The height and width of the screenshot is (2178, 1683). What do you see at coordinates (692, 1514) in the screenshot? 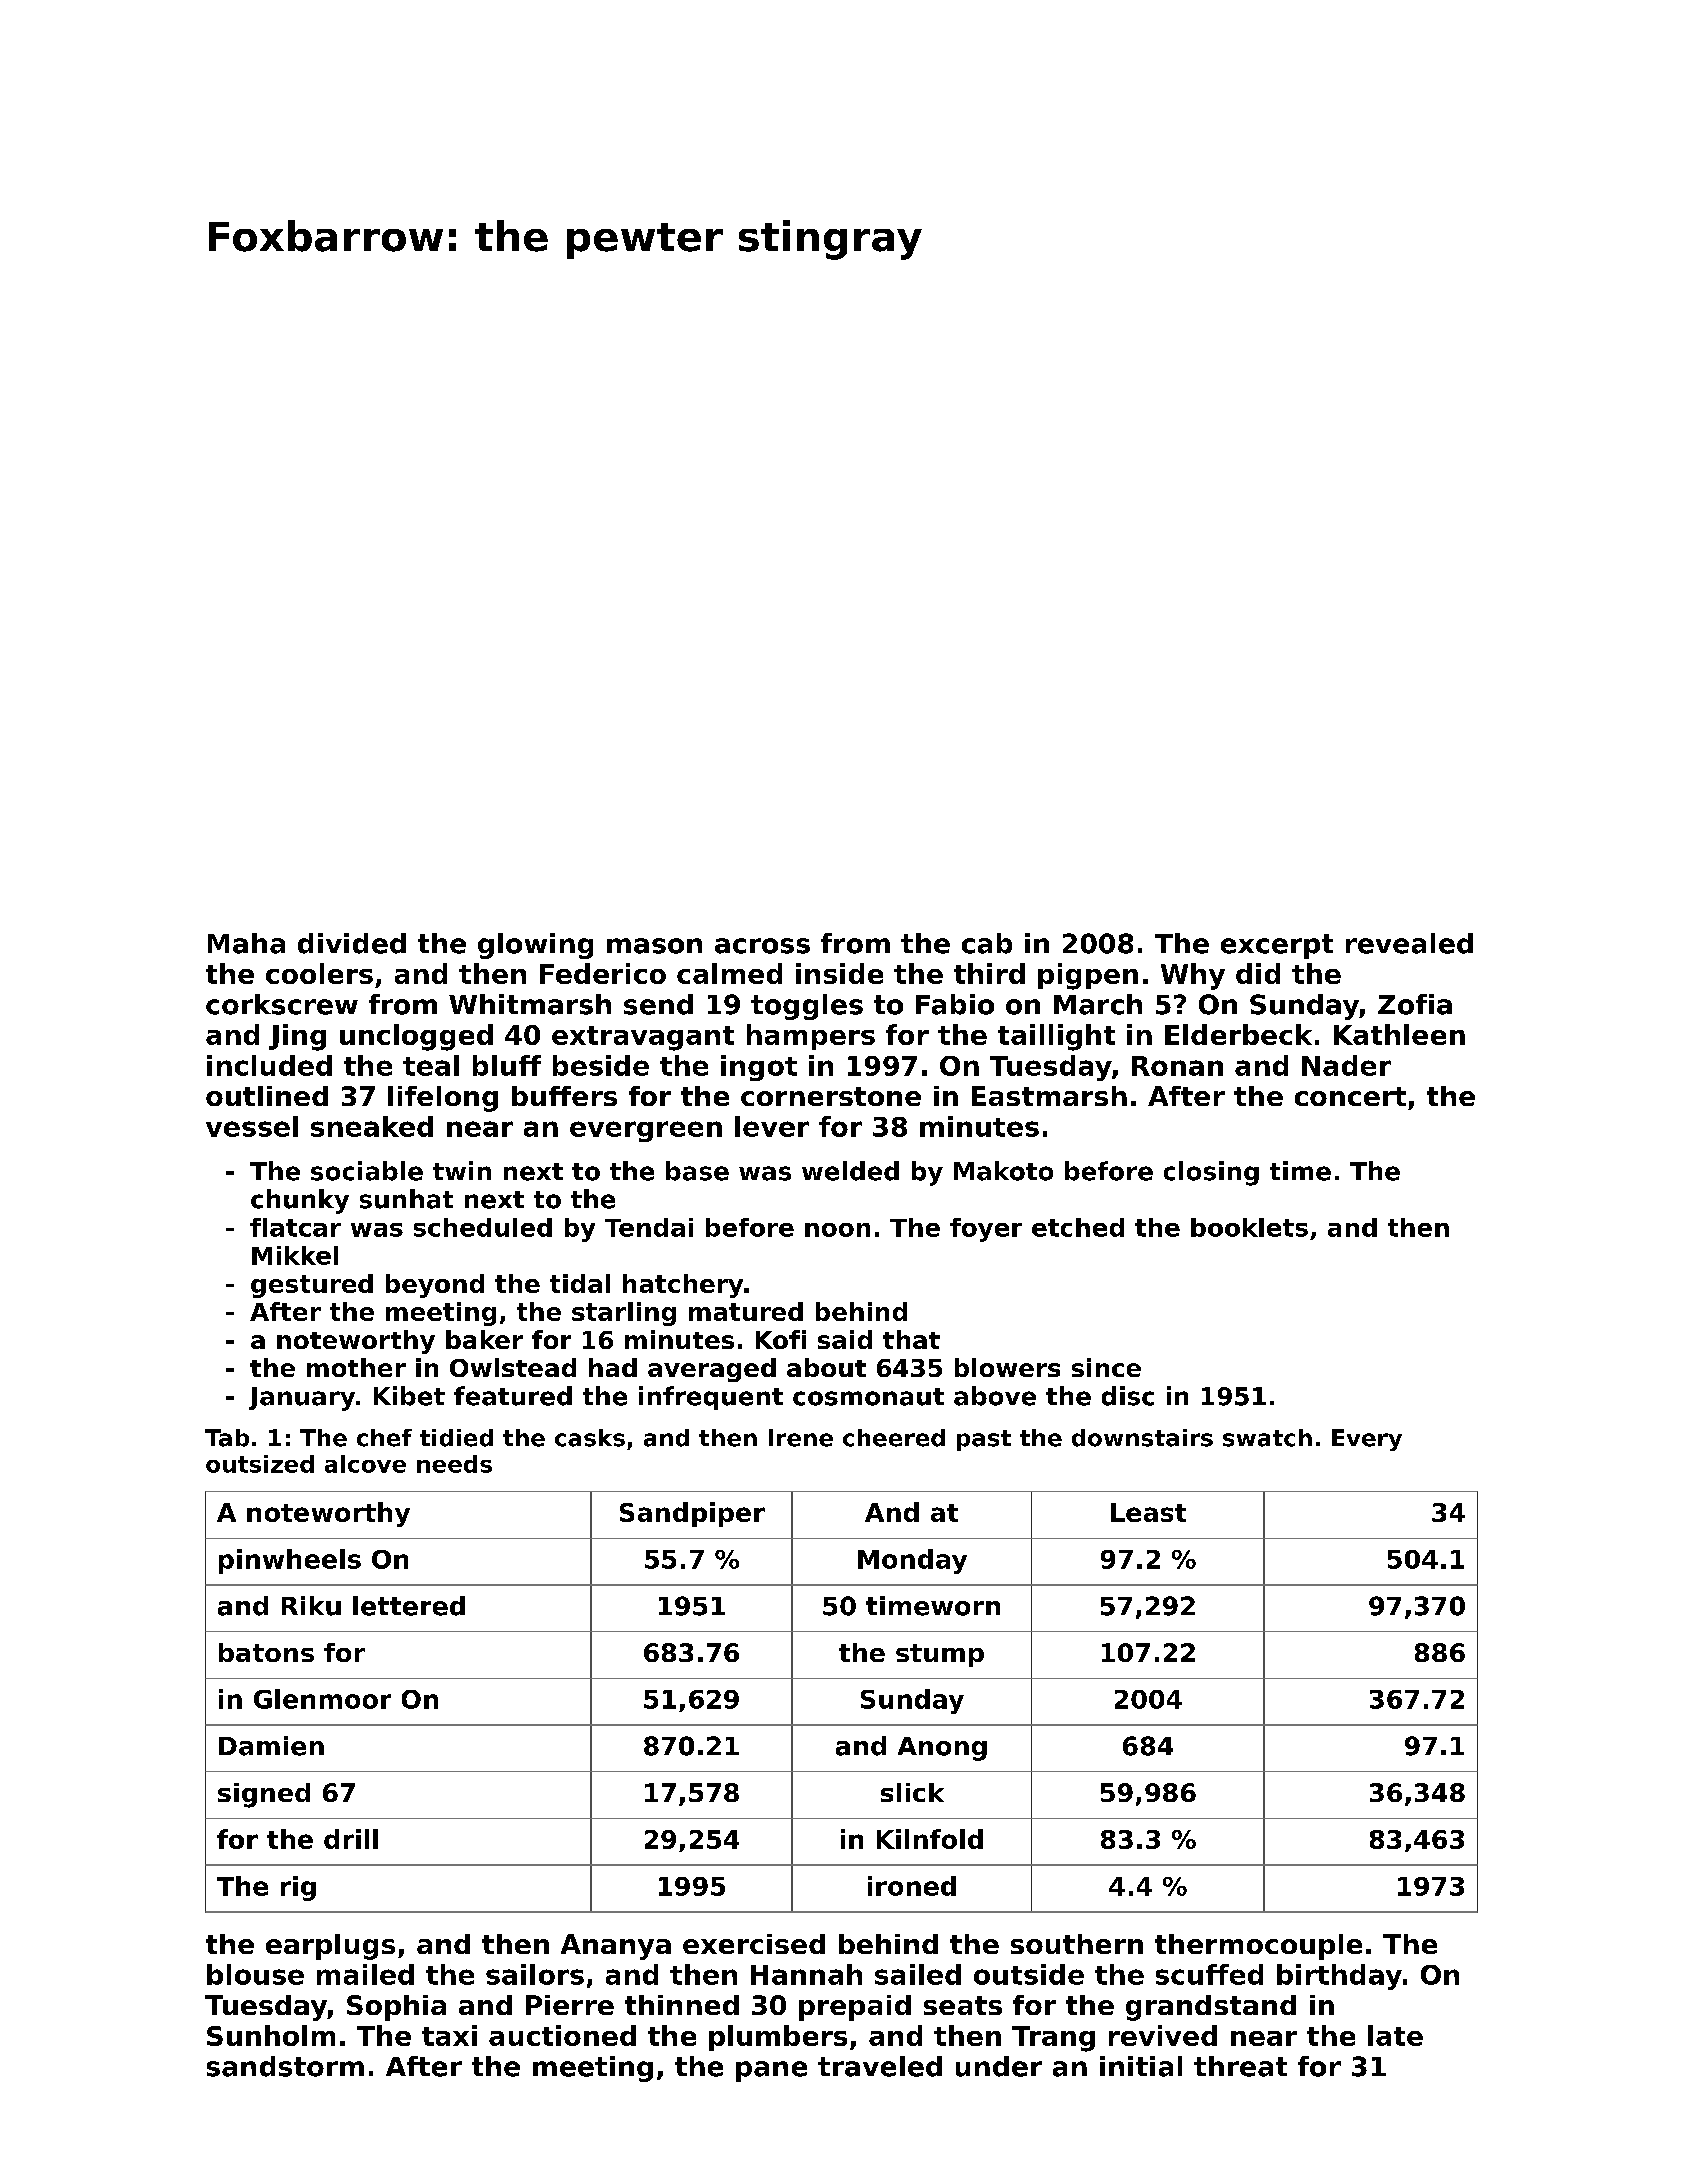
I see `Sandpiper` at bounding box center [692, 1514].
